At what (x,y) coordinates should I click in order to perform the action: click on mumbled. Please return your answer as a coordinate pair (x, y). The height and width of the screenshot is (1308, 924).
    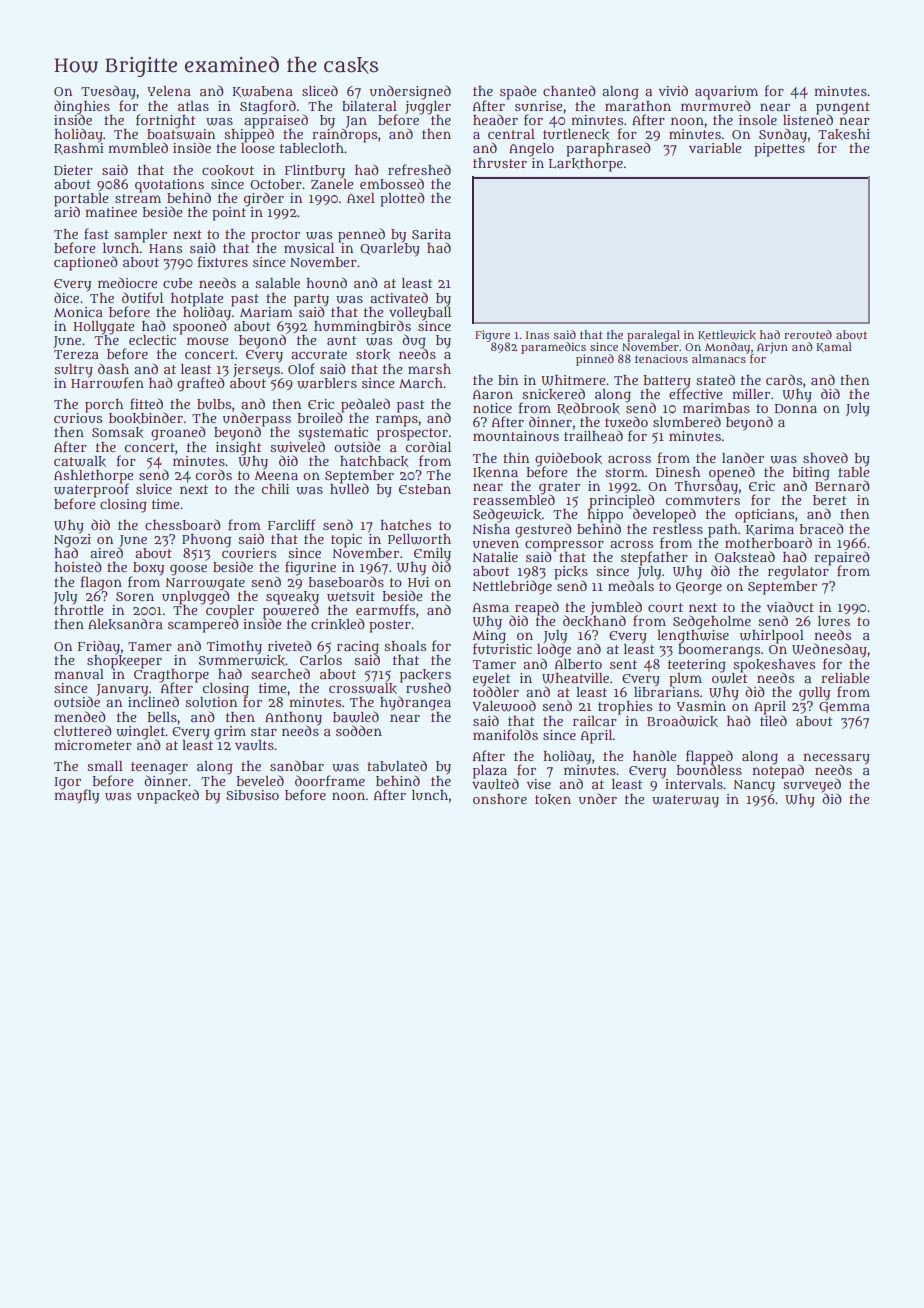
    Looking at the image, I should click on (138, 147).
